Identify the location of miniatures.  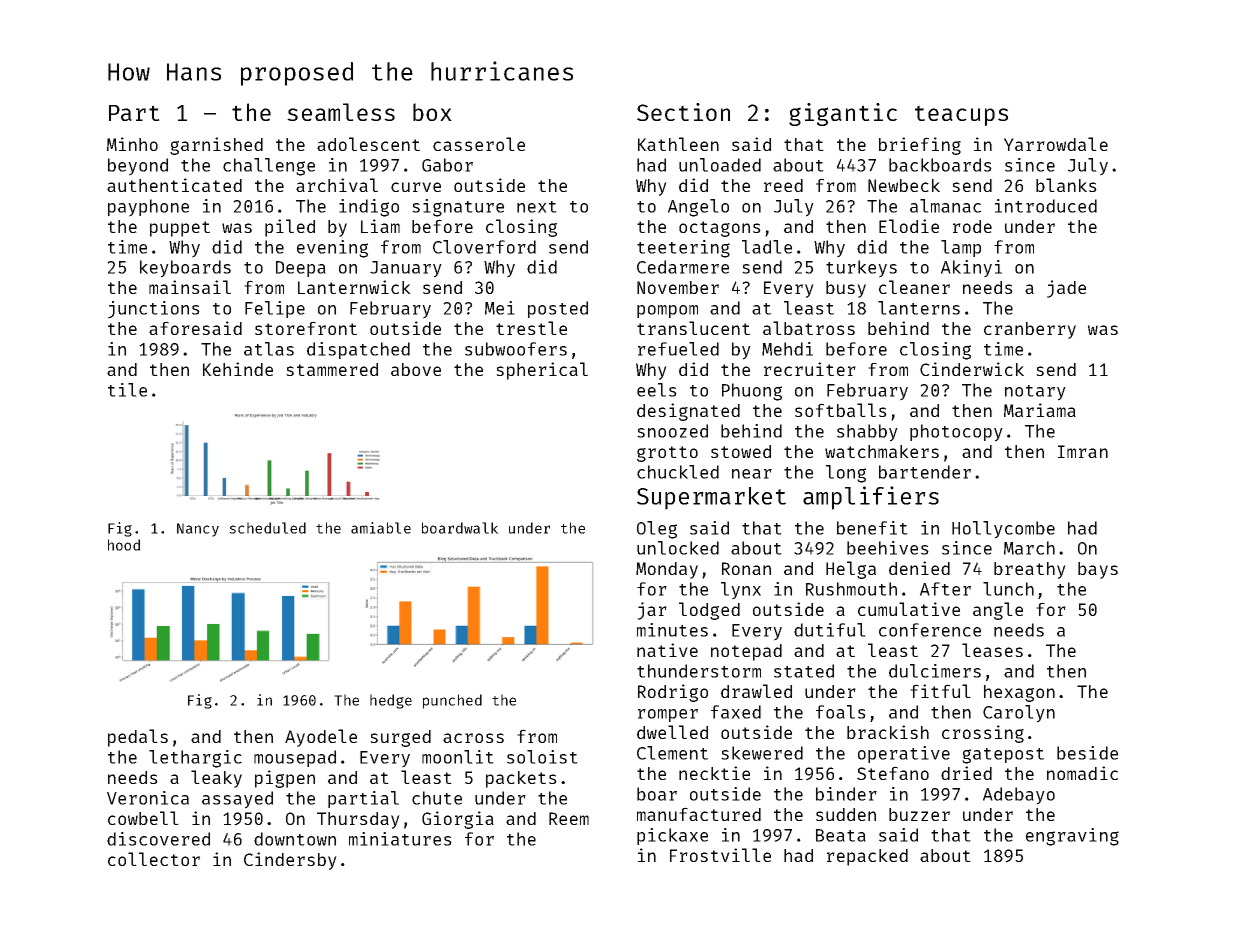
(400, 839).
